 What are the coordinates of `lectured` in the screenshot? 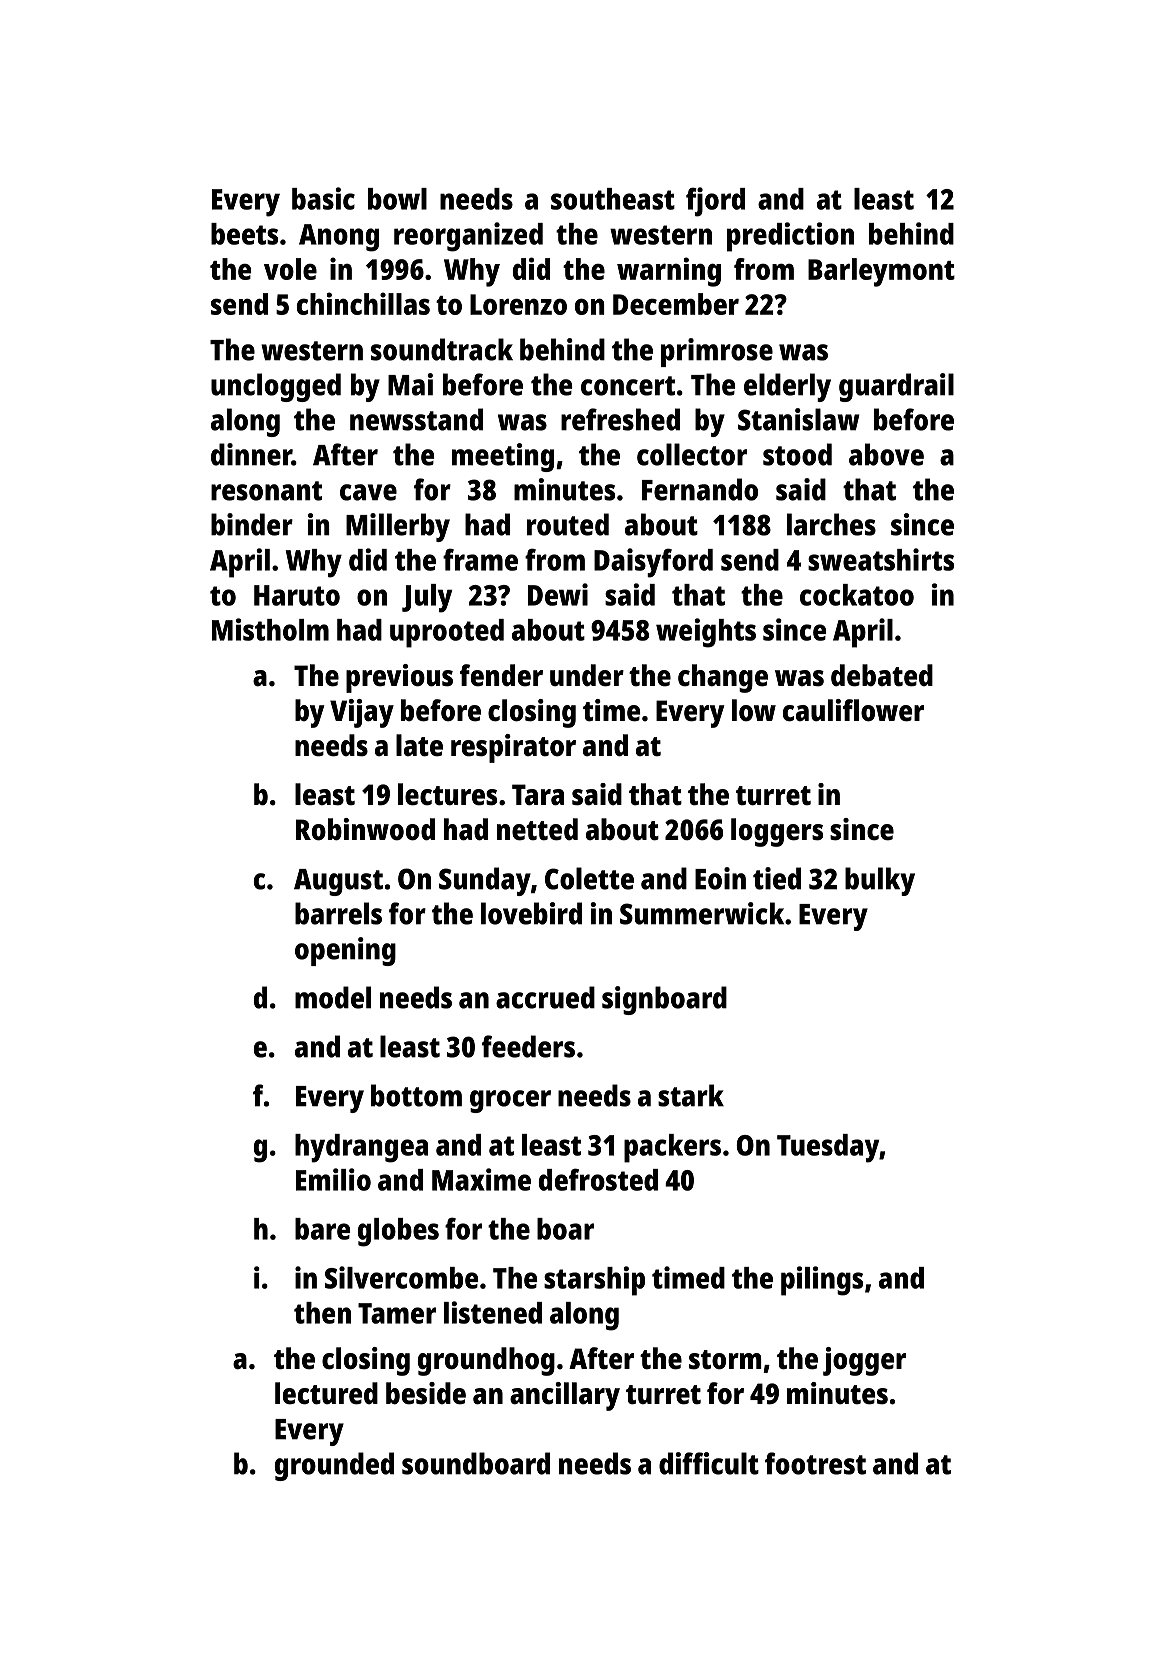 It's located at (326, 1393).
